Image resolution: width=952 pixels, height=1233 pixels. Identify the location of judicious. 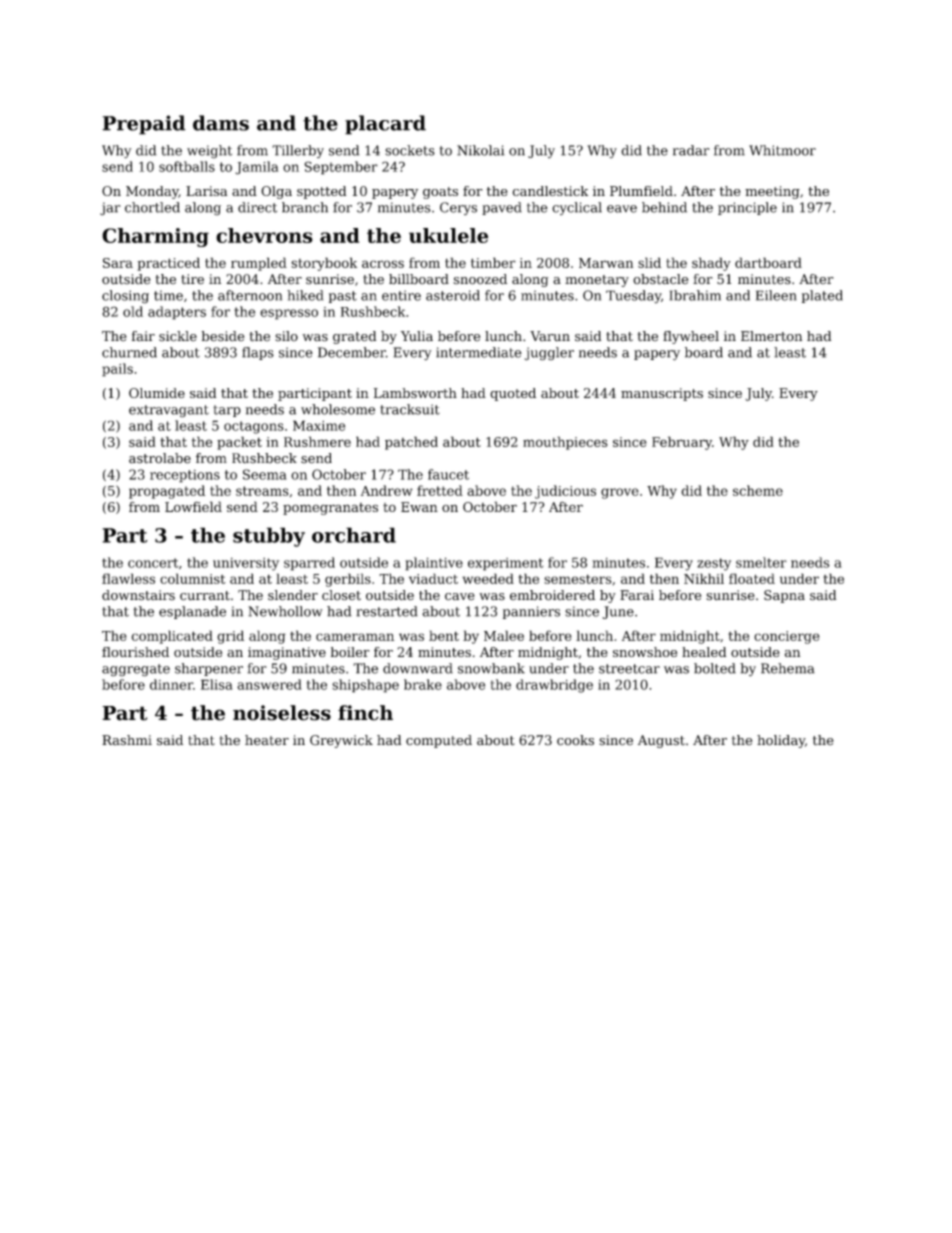
(565, 492).
